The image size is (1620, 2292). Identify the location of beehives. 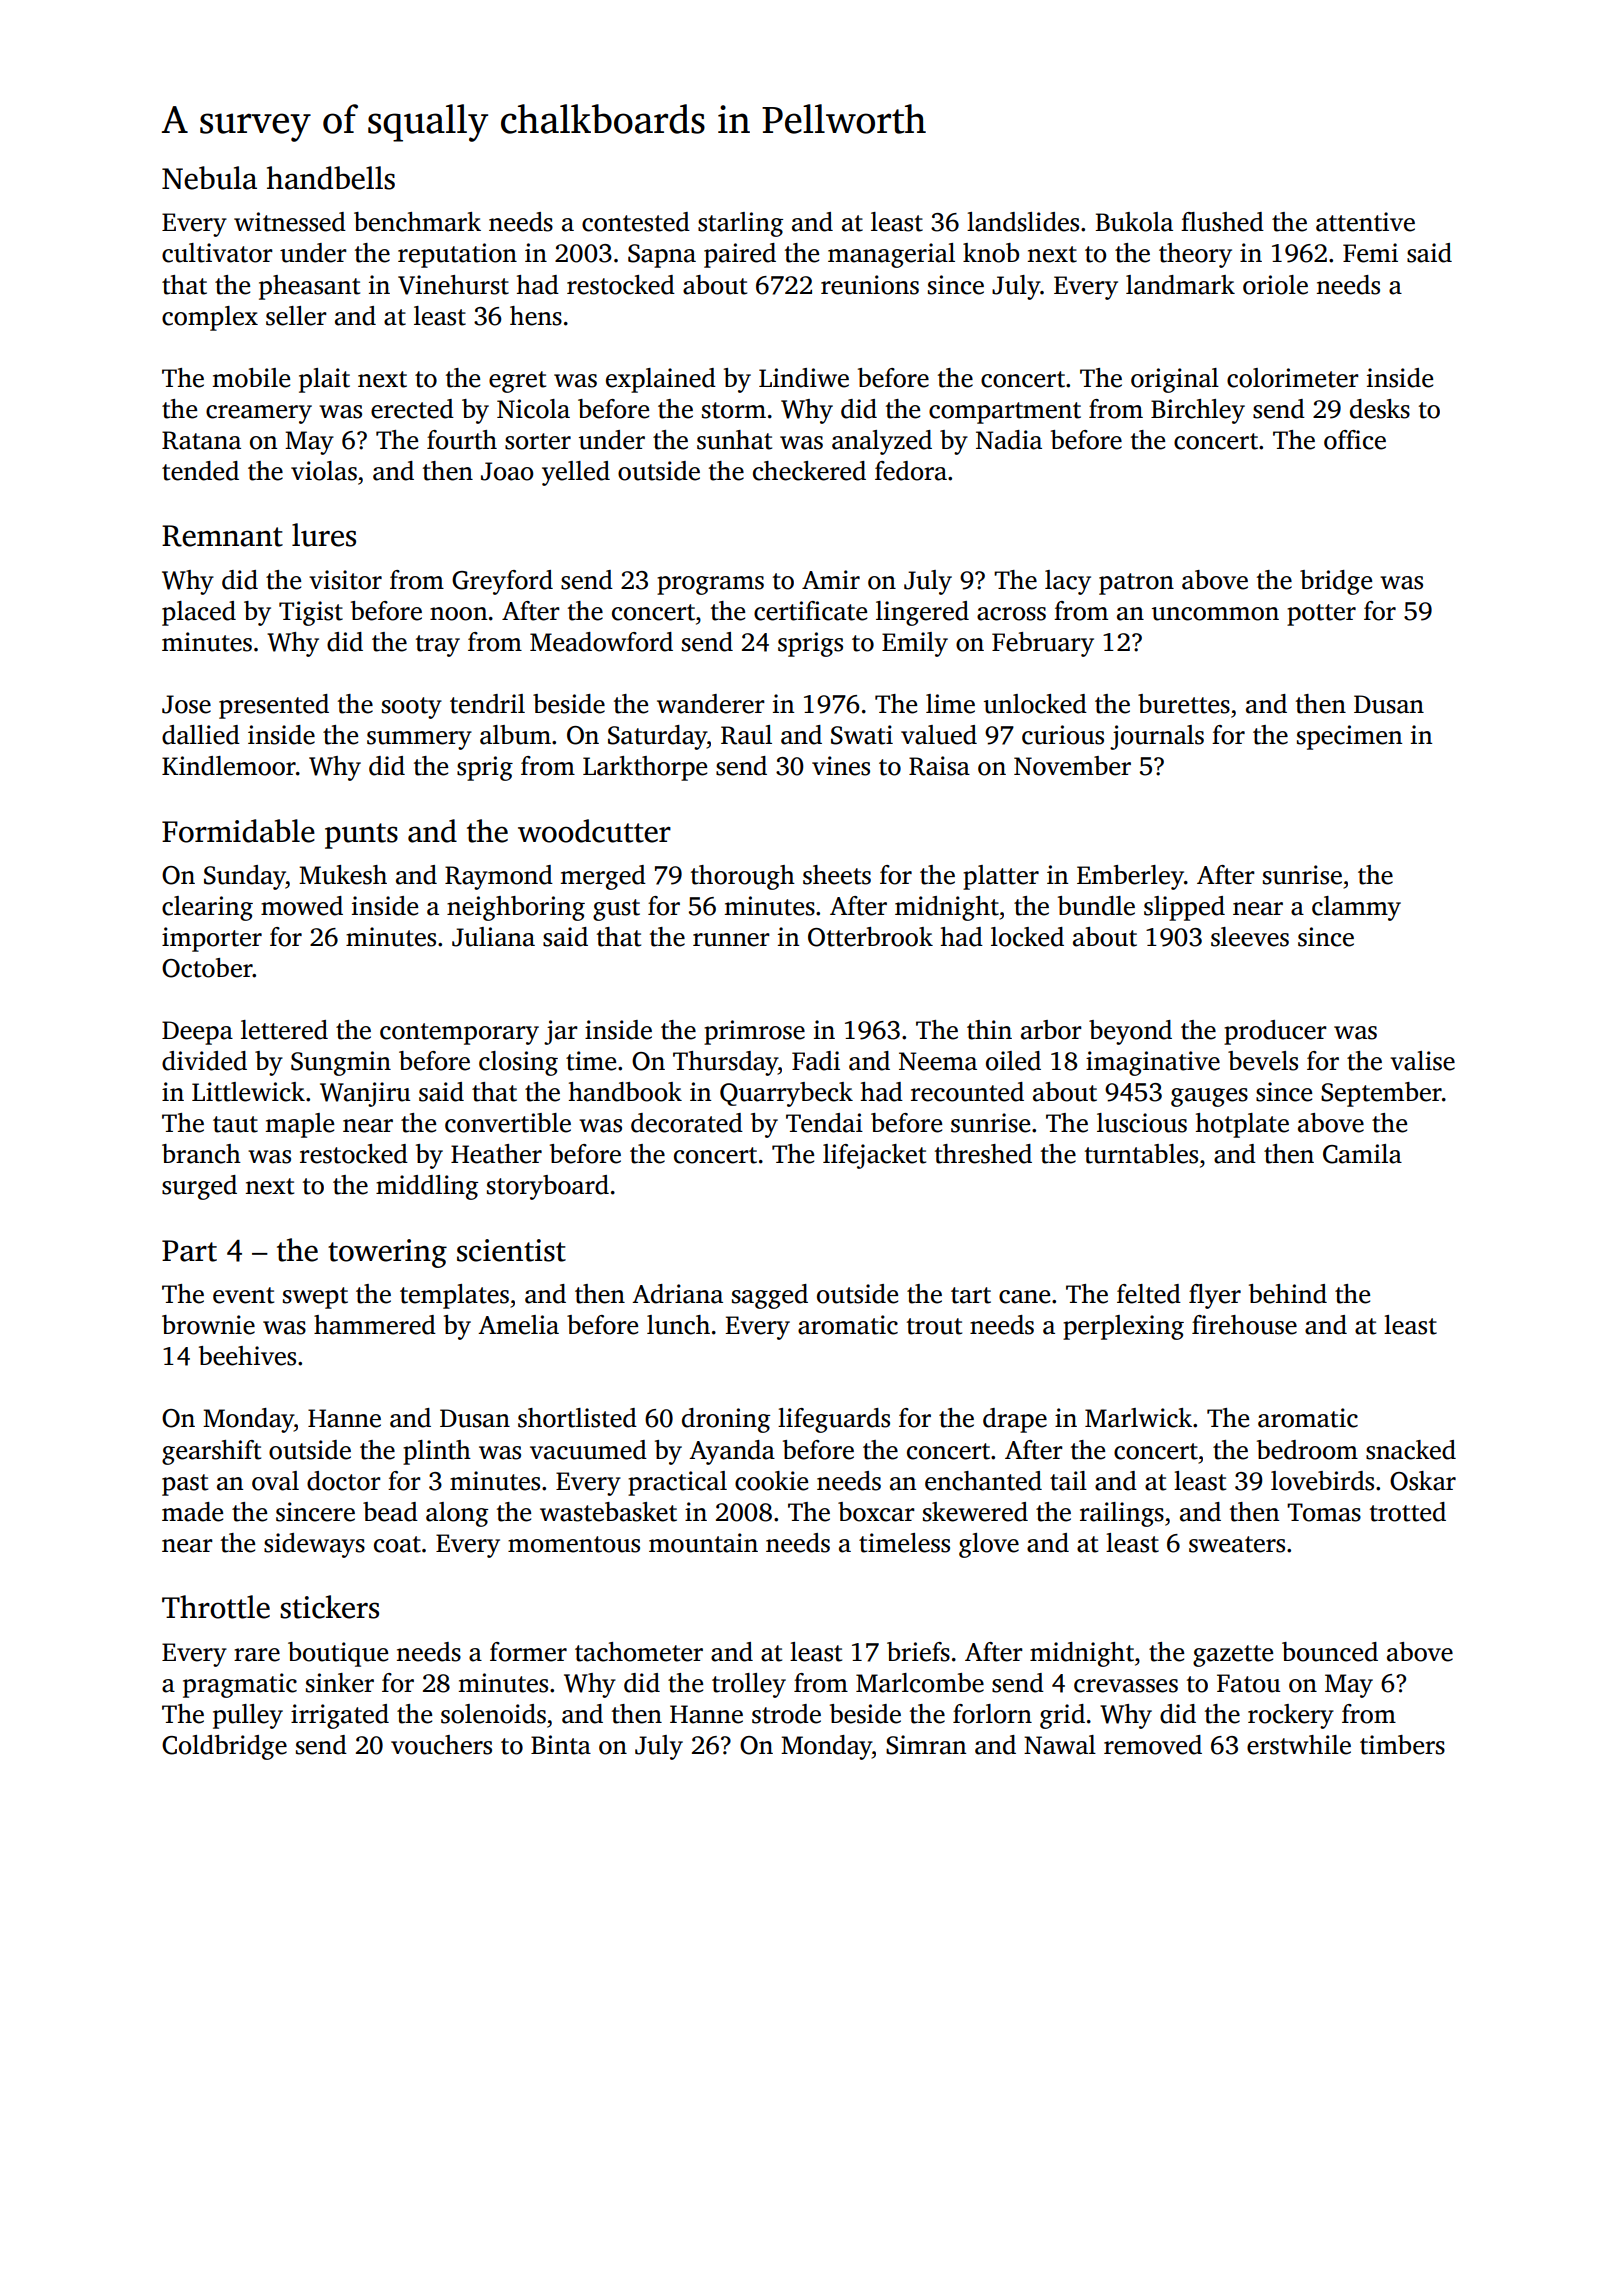
(247, 1356).
